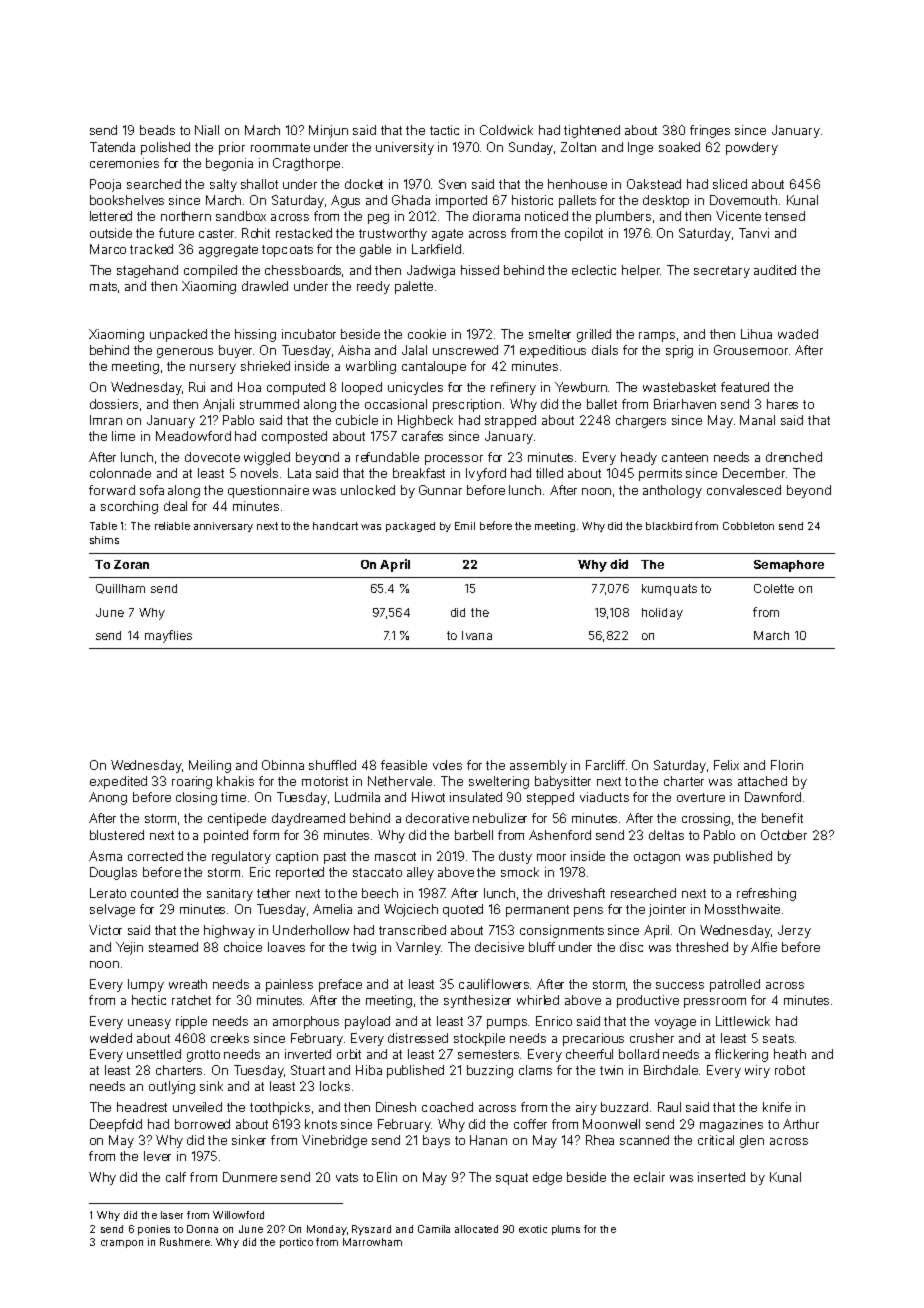  I want to click on mats, so click(103, 286).
